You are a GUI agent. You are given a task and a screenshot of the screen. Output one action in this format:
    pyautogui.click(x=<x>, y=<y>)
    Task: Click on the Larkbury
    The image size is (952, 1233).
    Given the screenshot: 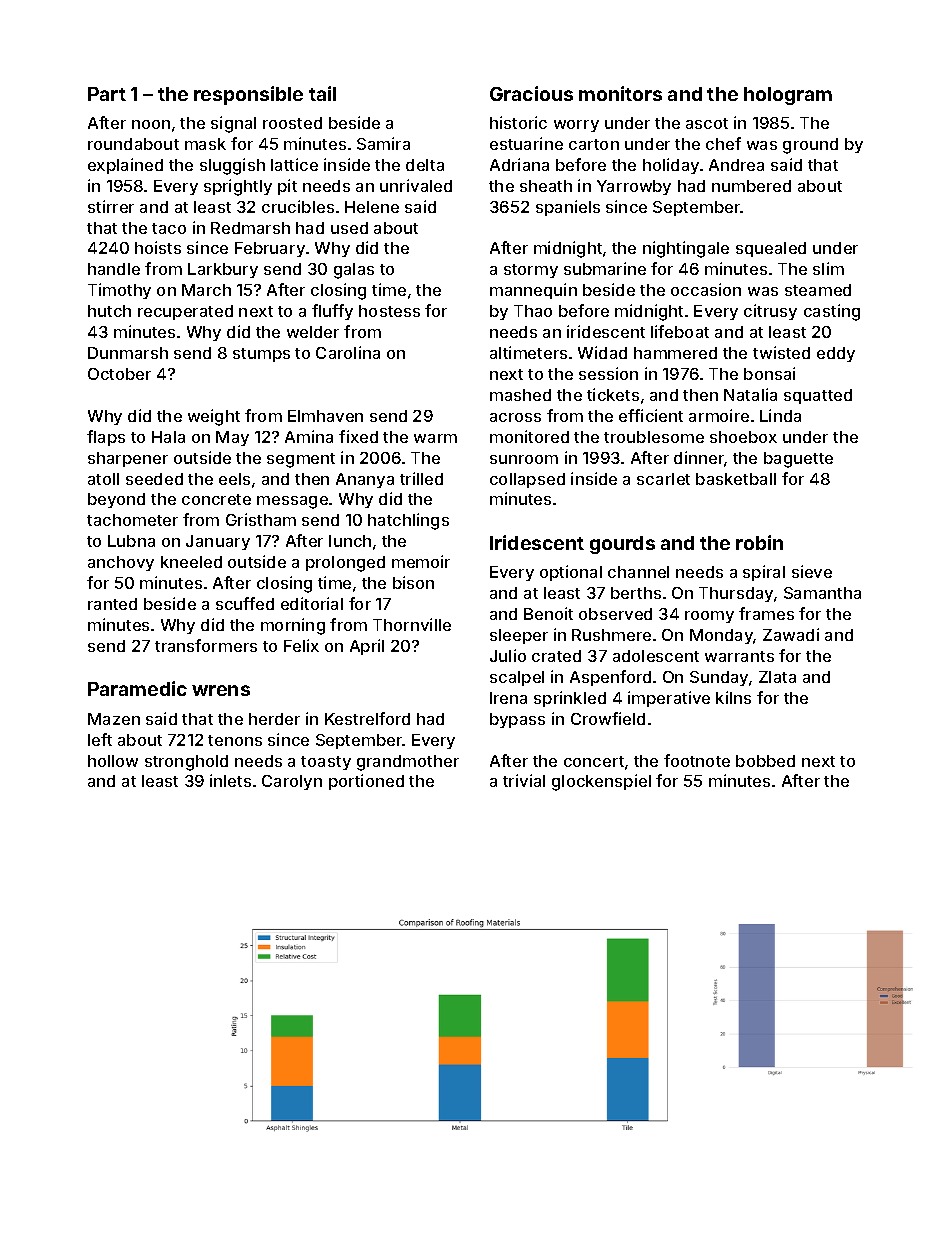 What is the action you would take?
    pyautogui.click(x=223, y=270)
